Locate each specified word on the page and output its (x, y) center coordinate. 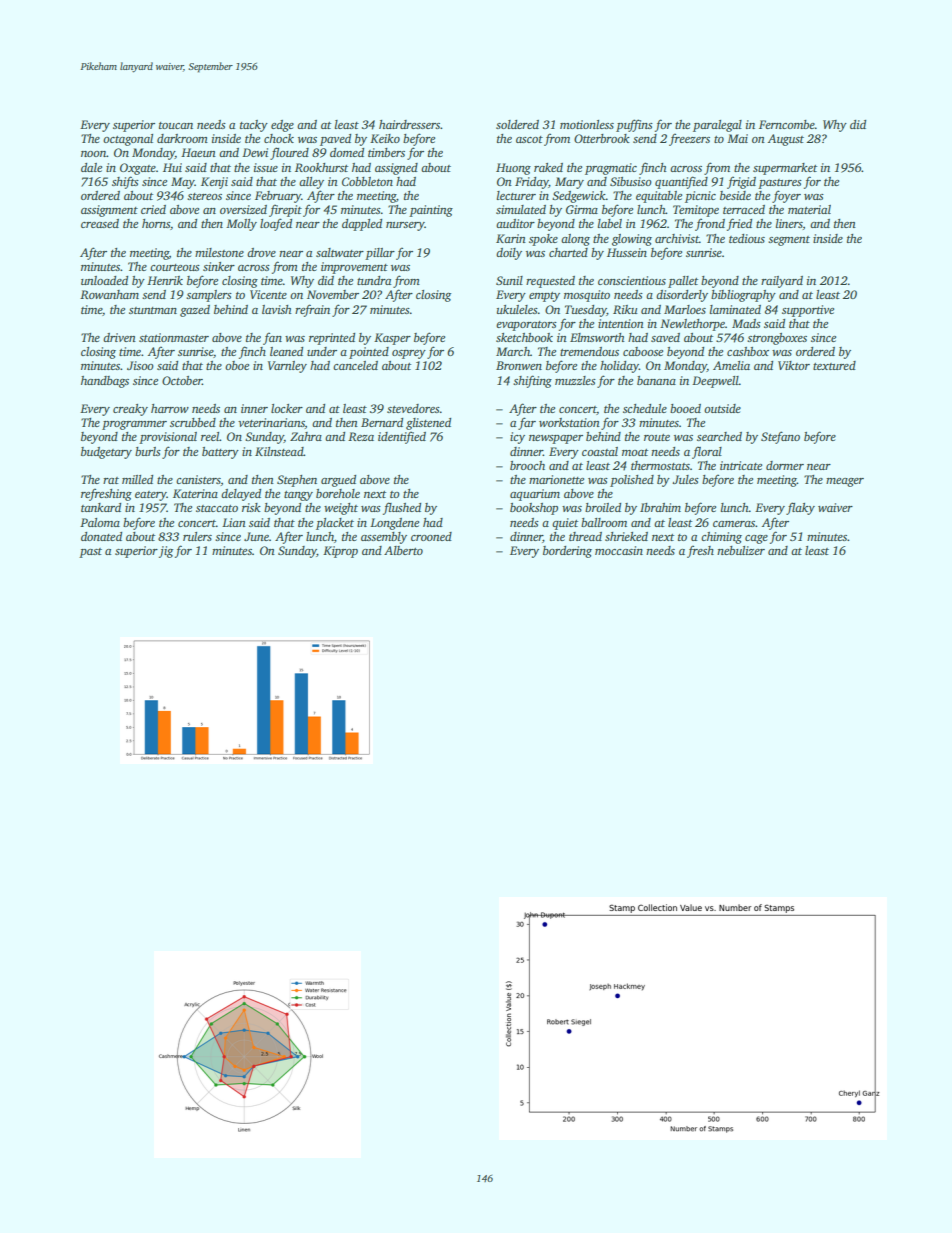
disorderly (682, 296)
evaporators (526, 326)
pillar (380, 254)
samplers (209, 296)
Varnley (287, 367)
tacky (254, 126)
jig (166, 552)
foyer (786, 196)
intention (621, 323)
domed (347, 152)
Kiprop (340, 552)
